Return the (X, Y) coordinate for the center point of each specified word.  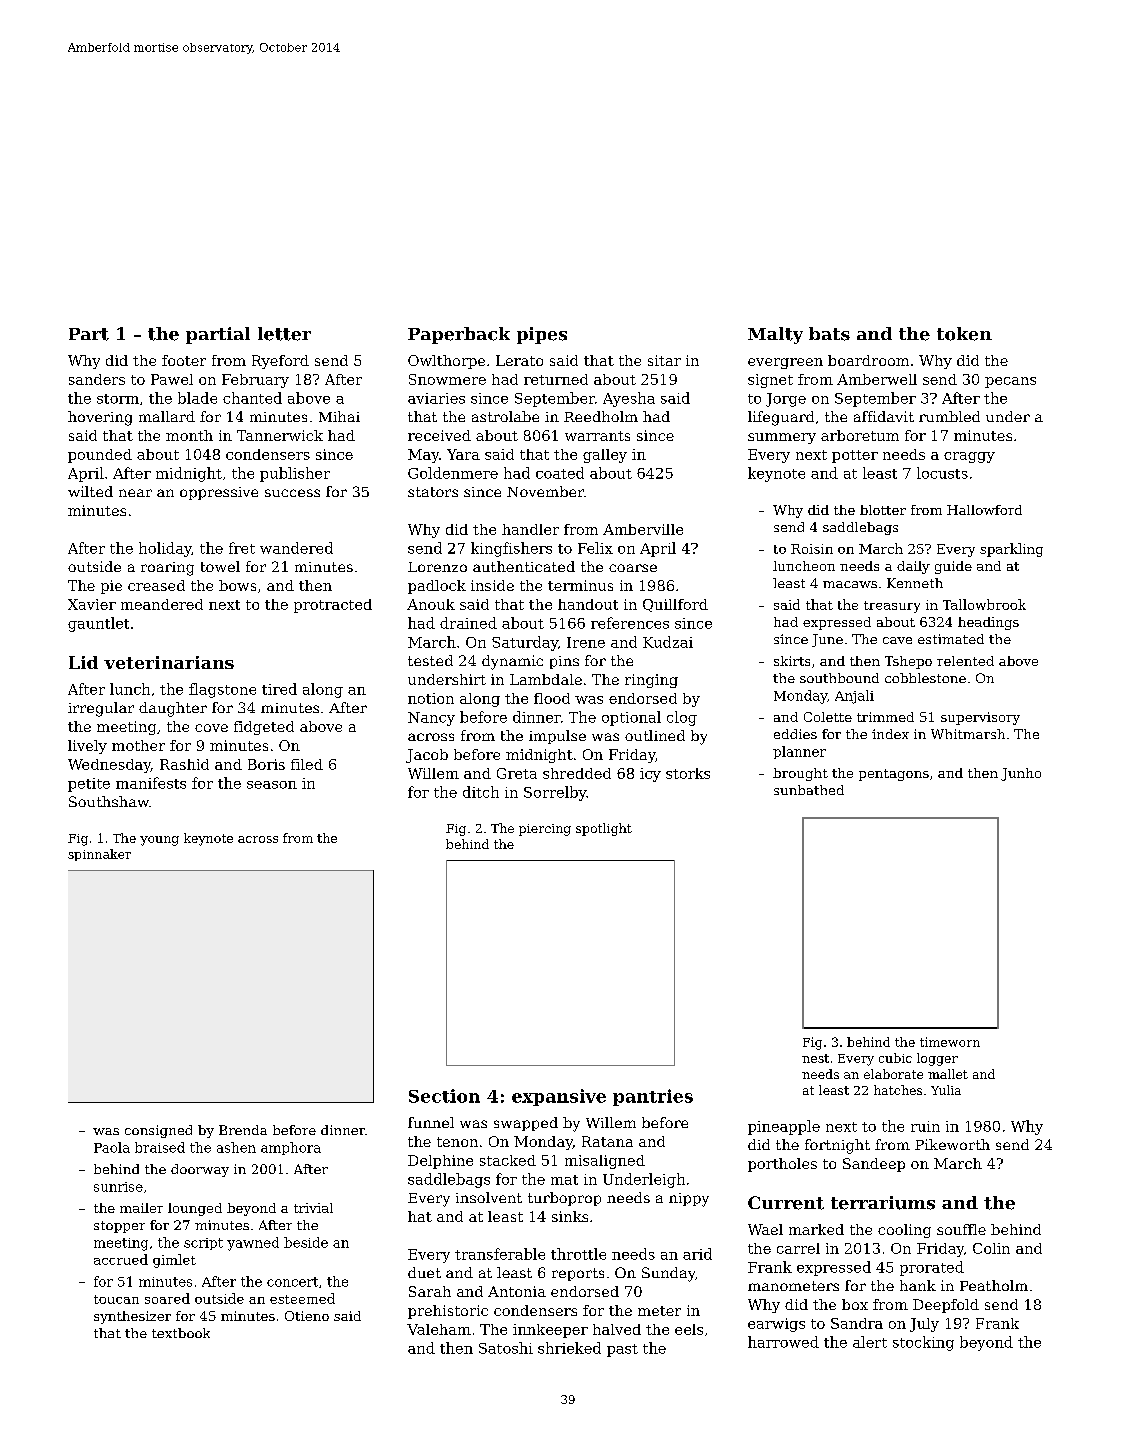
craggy (969, 457)
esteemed (302, 1298)
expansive (559, 1097)
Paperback (459, 335)
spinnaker (99, 855)
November (545, 491)
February (255, 381)
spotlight (604, 829)
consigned (158, 1131)
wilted (90, 491)
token (964, 334)
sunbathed (809, 790)
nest (815, 1058)
